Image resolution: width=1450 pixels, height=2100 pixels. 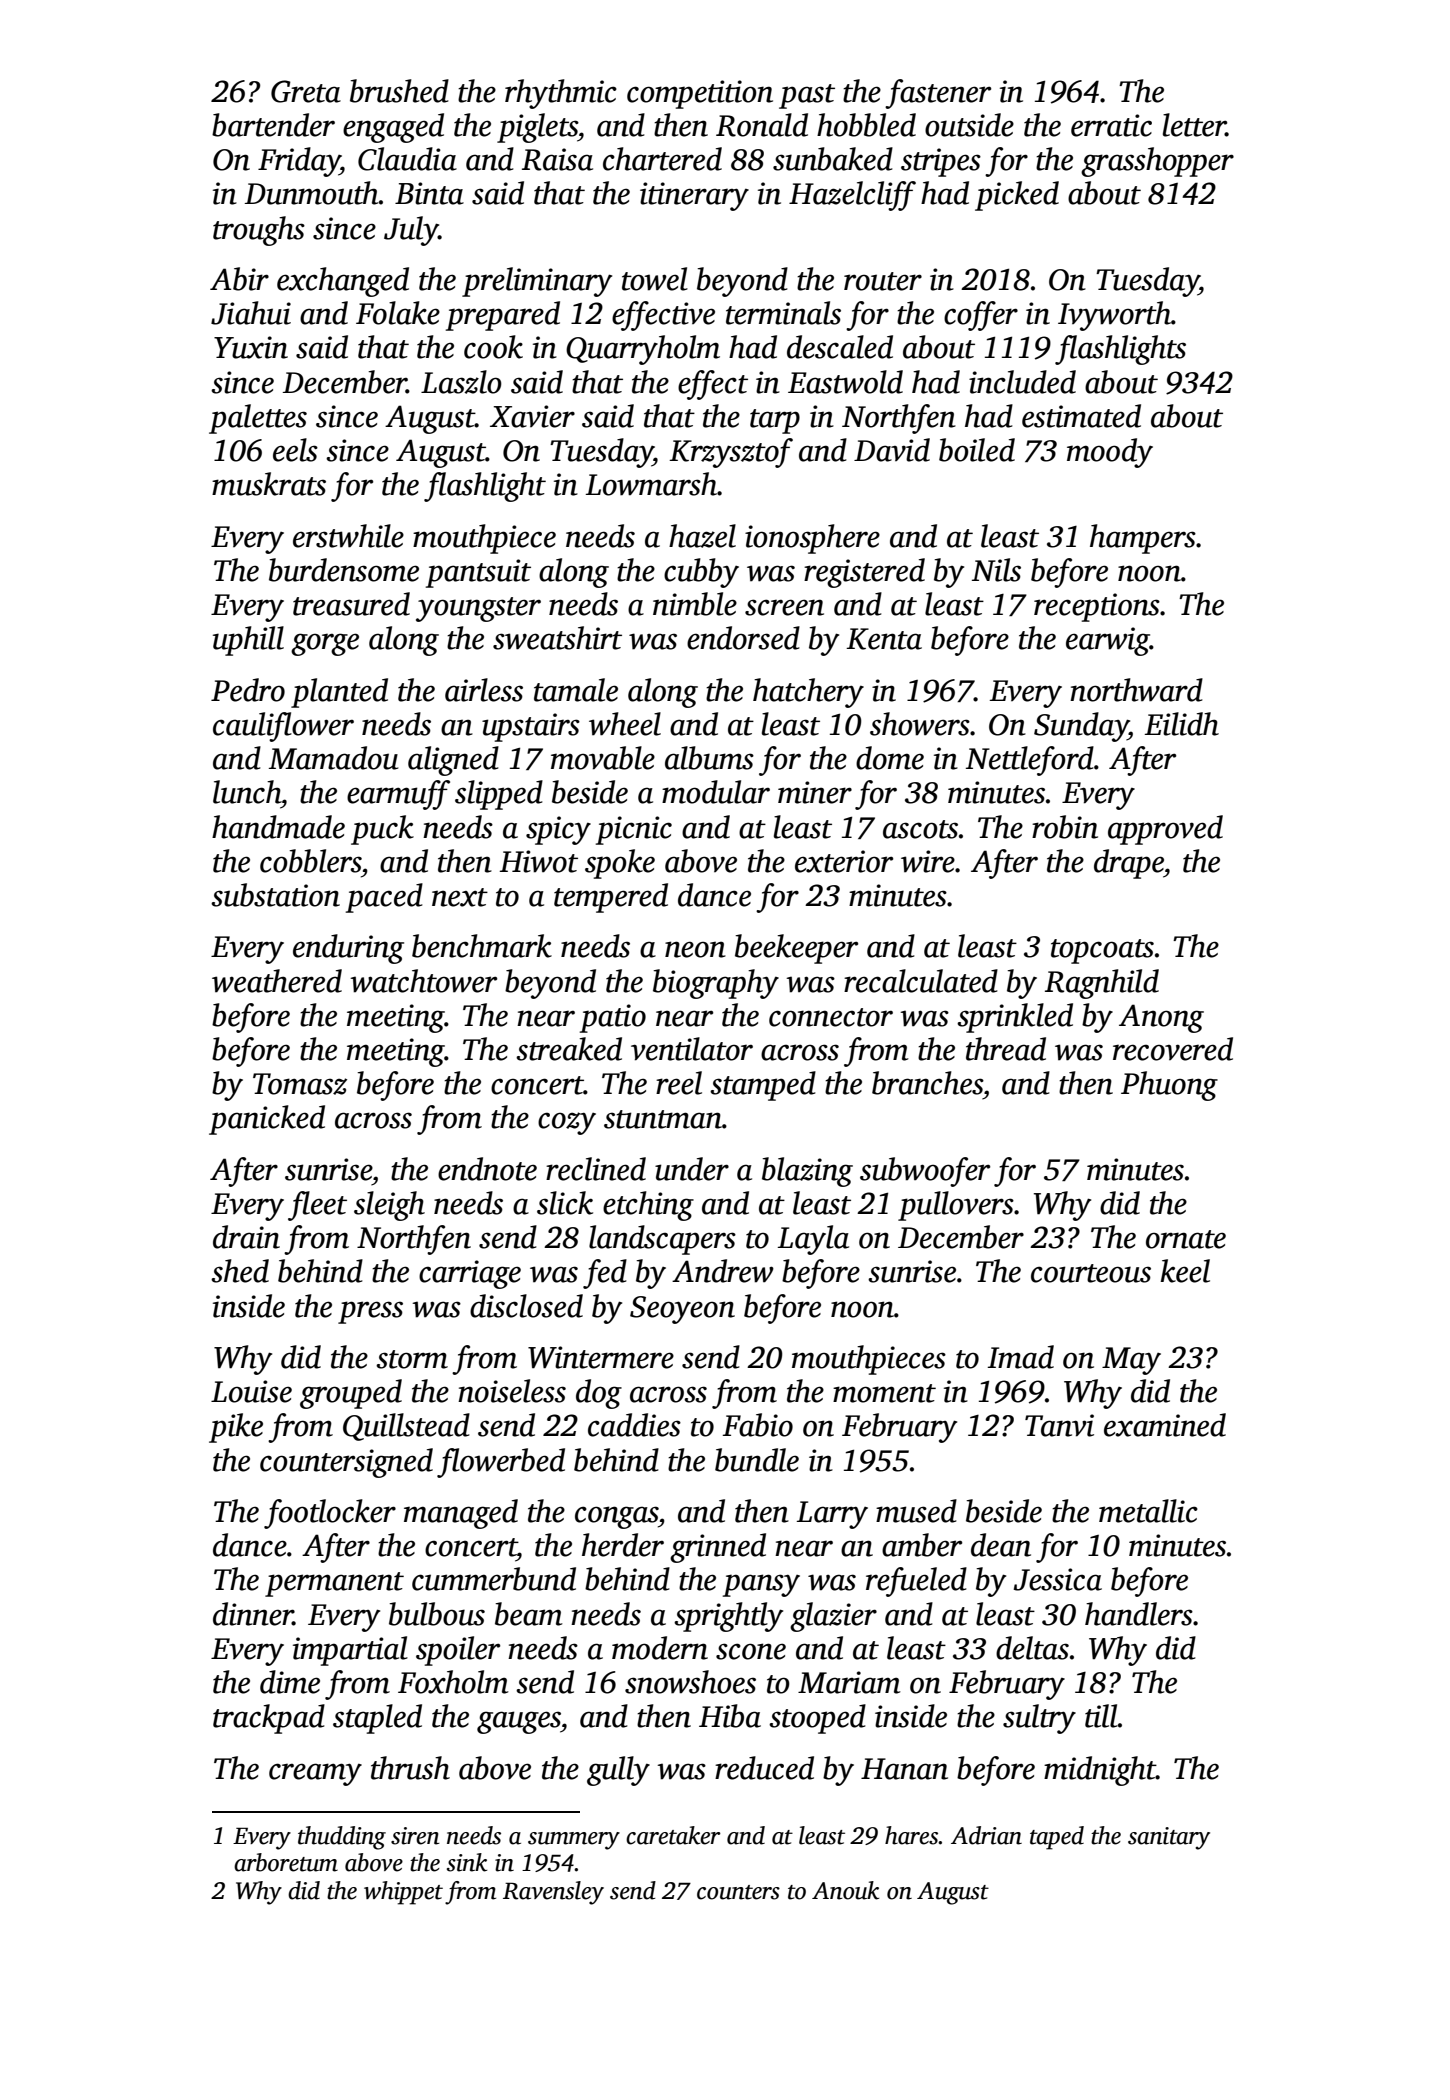 I want to click on estimated, so click(x=1081, y=416).
